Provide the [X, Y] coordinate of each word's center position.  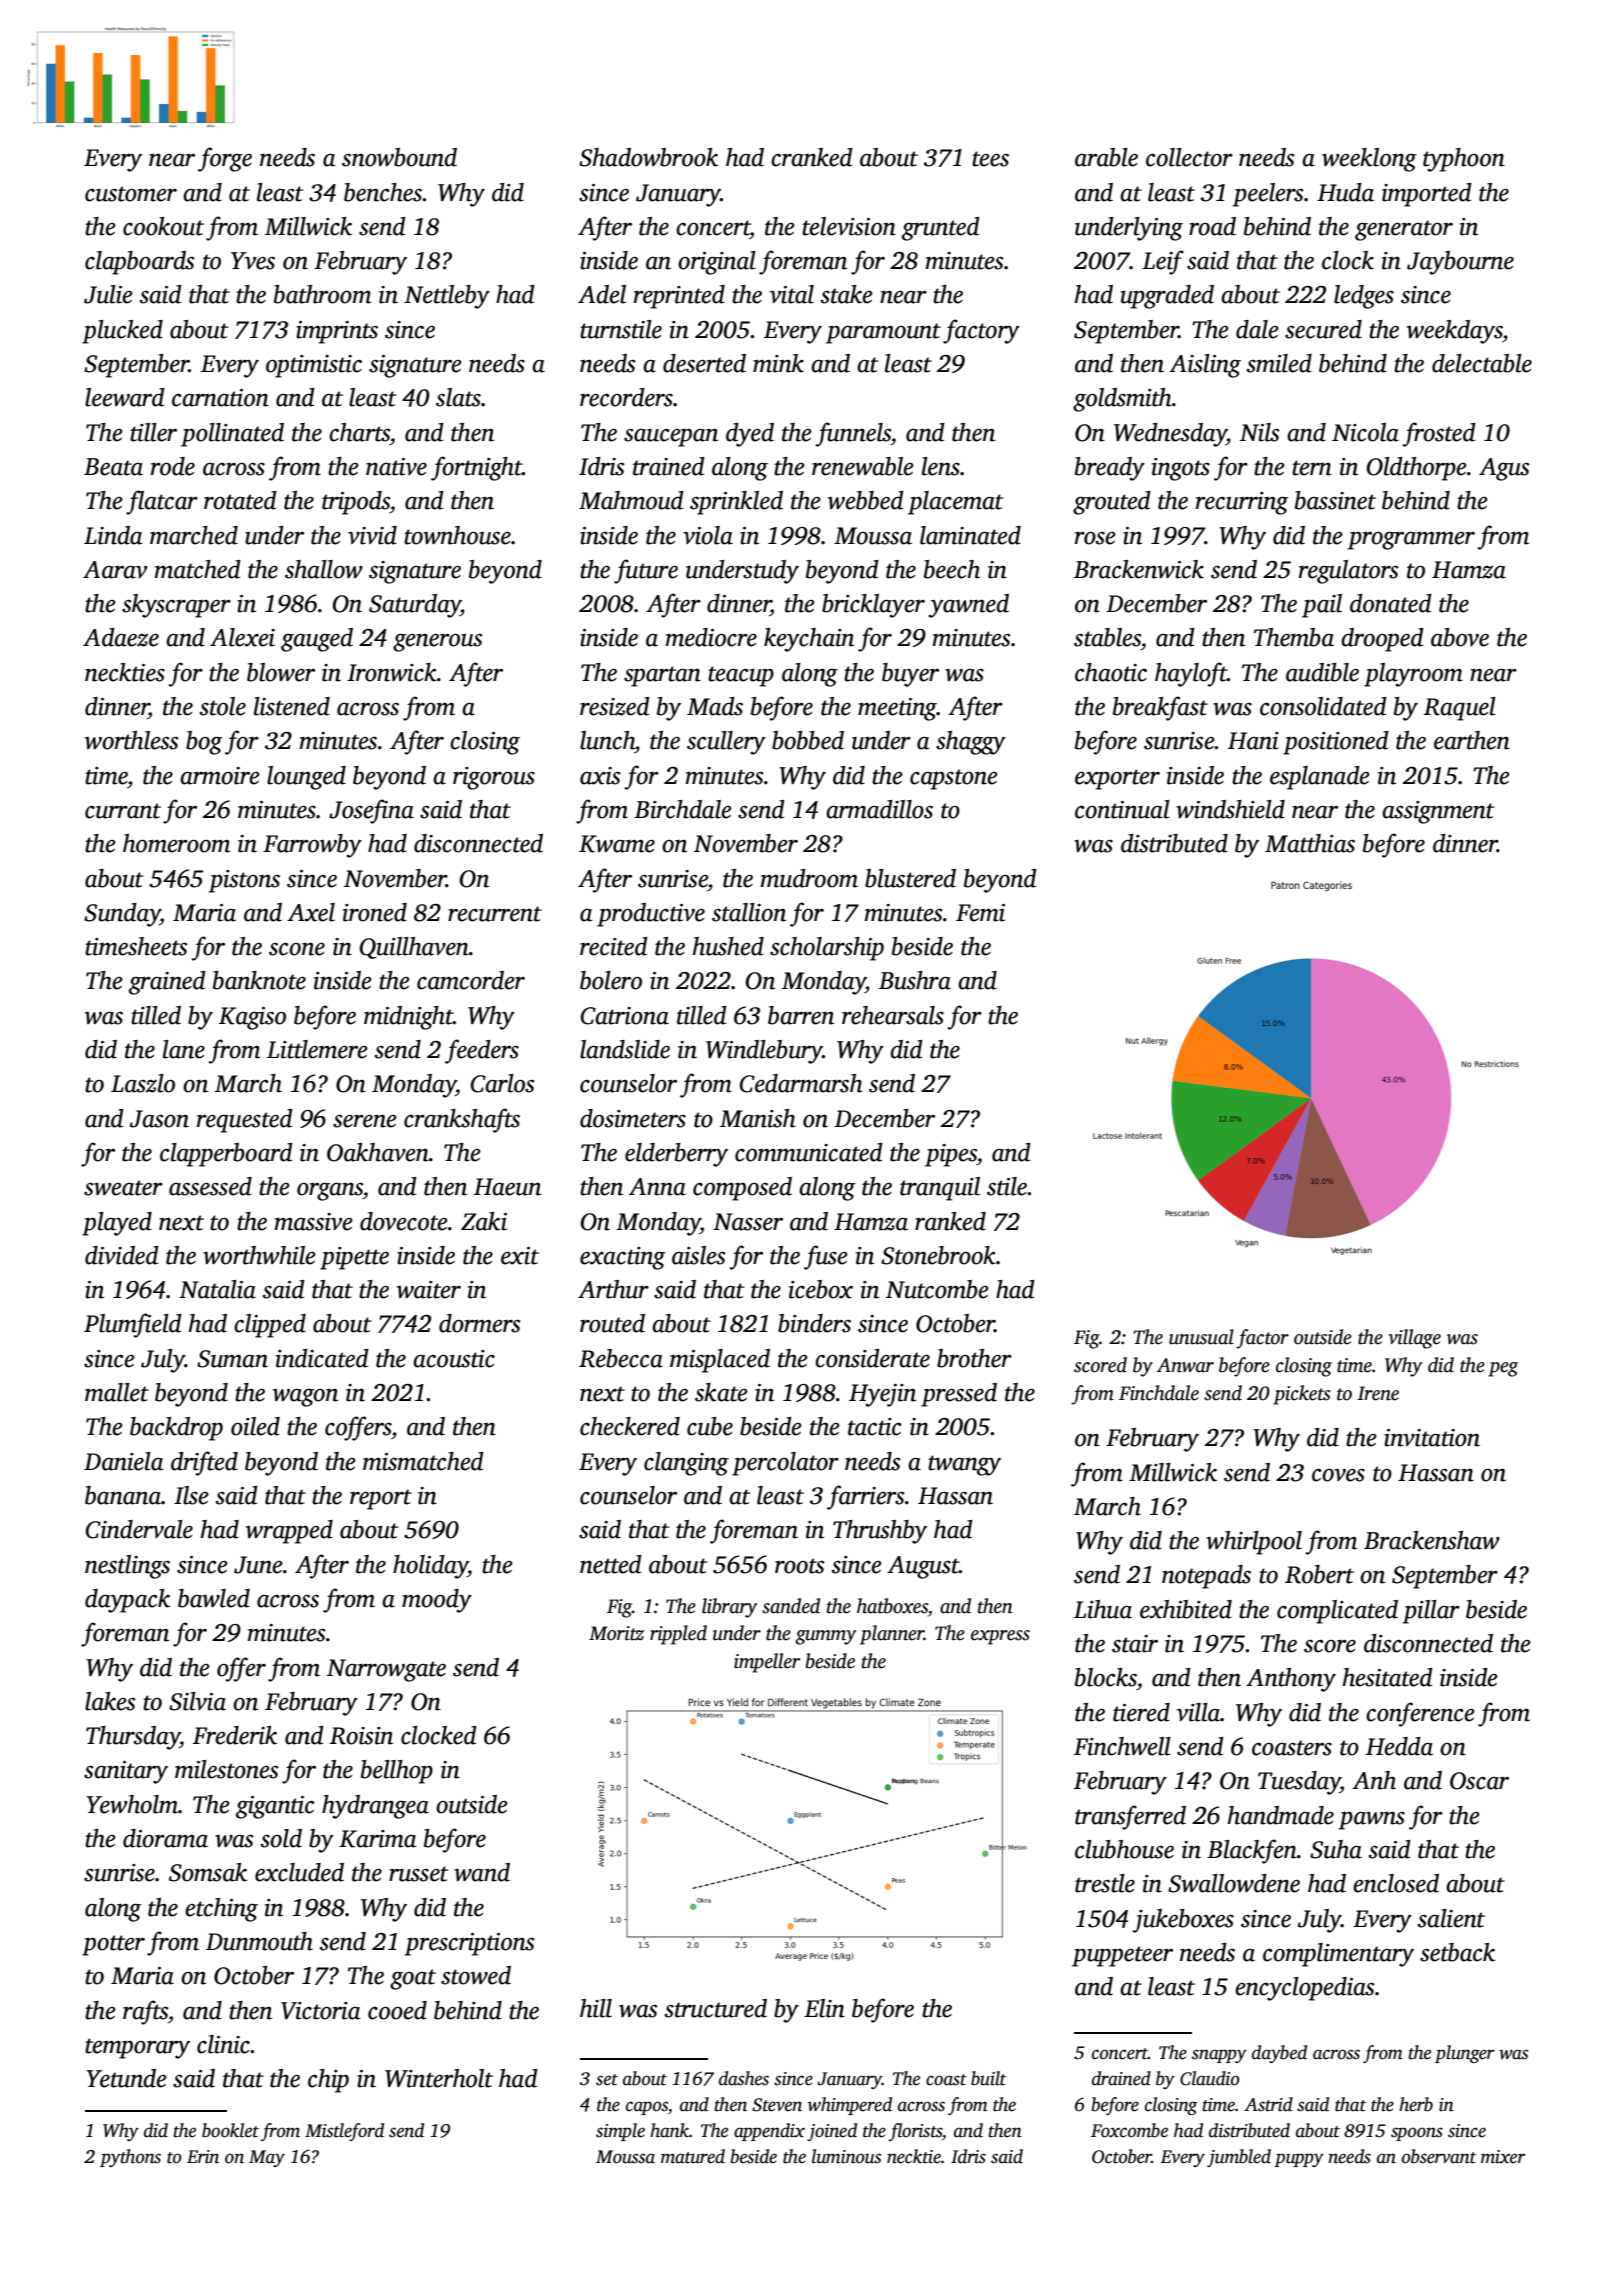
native [396, 467]
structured [716, 2008]
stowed [476, 1975]
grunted [941, 229]
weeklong [1369, 160]
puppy [1299, 2160]
